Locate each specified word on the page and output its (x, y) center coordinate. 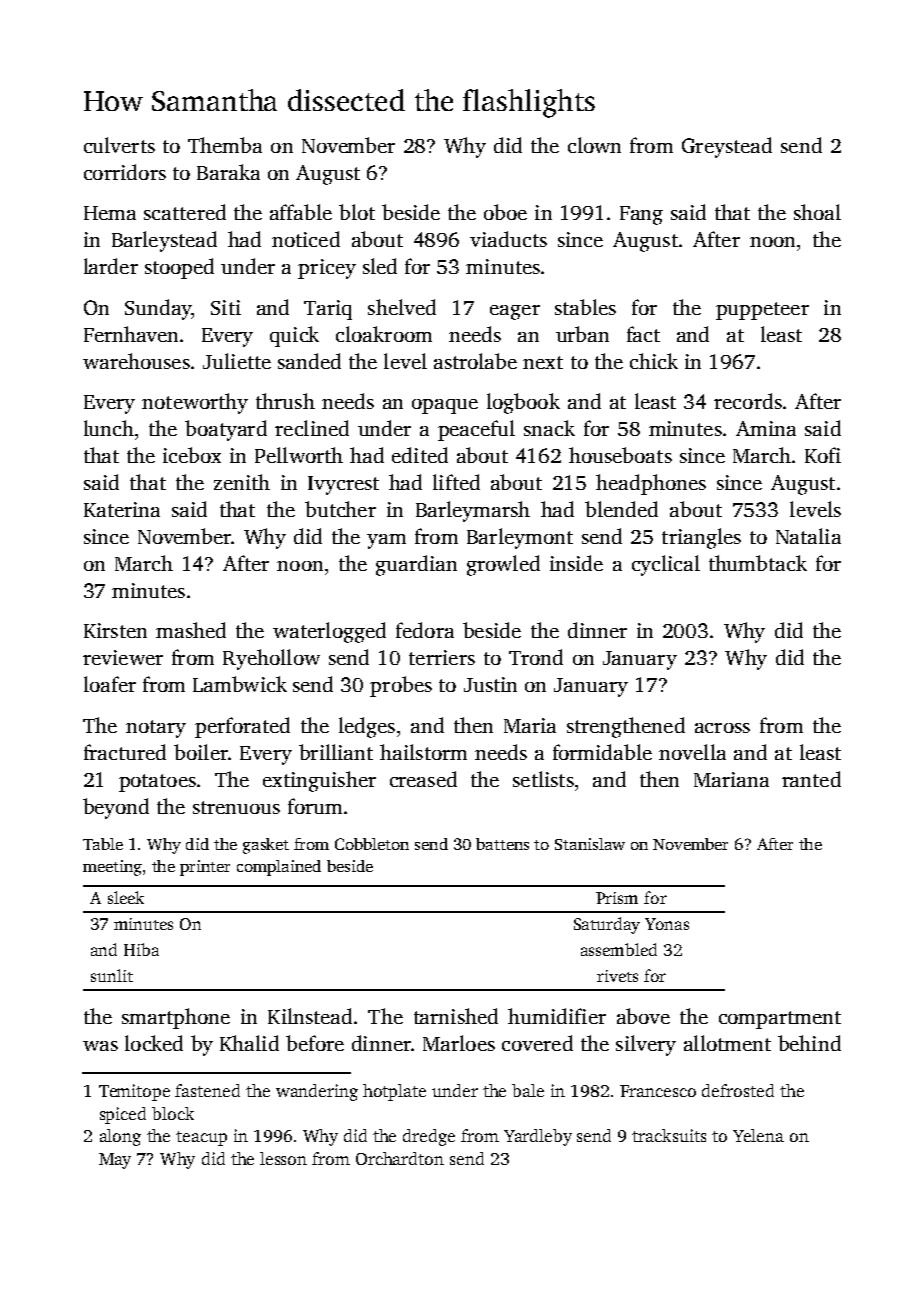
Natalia (808, 536)
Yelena (758, 1135)
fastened (207, 1090)
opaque (445, 406)
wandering (317, 1092)
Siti (226, 307)
